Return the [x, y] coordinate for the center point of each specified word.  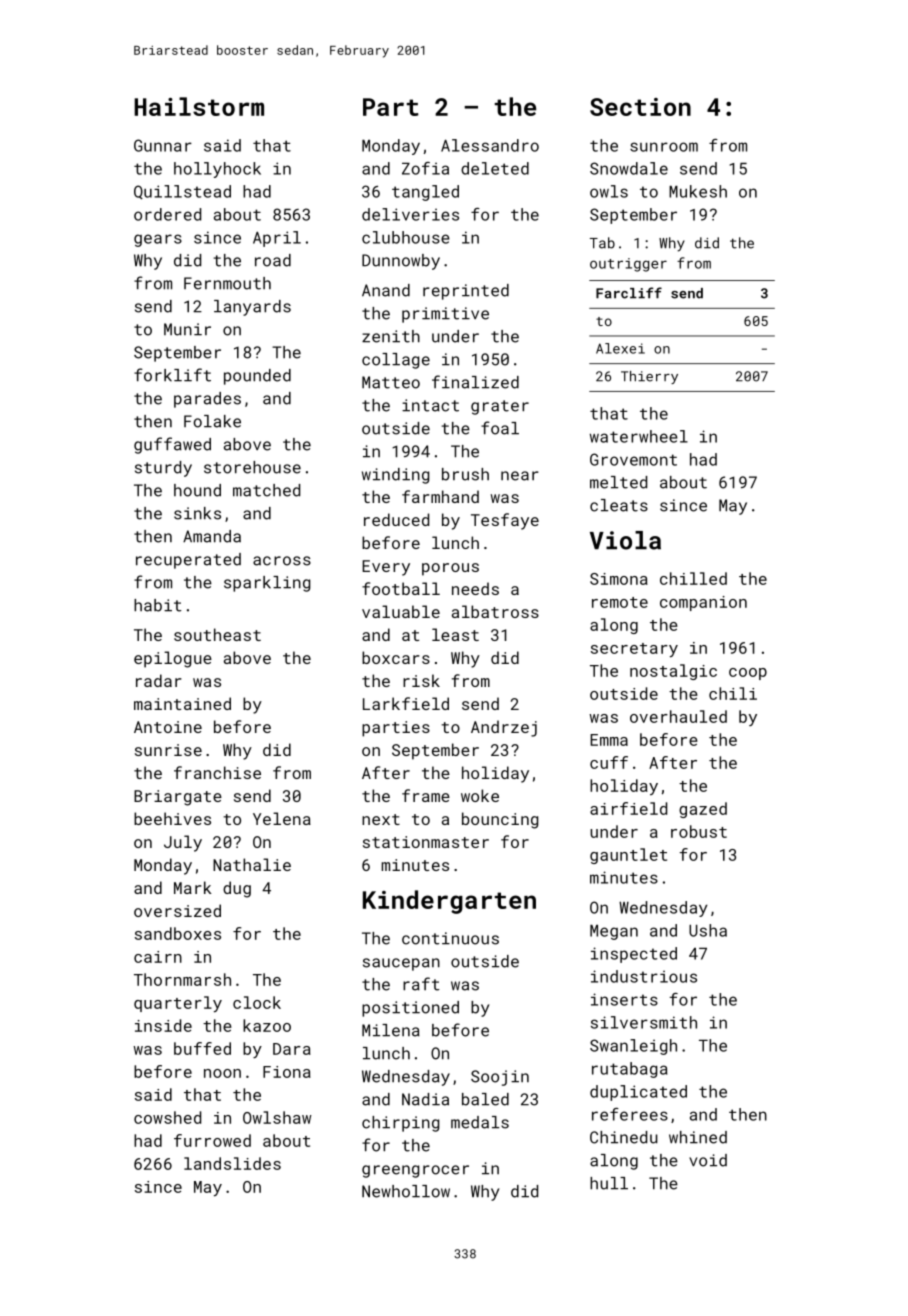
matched [266, 490]
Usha [708, 930]
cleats [619, 505]
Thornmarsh [182, 979]
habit [158, 605]
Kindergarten [449, 902]
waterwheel [639, 436]
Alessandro [490, 145]
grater [500, 407]
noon [222, 1073]
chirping [400, 1124]
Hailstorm [199, 106]
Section [640, 107]
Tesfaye [505, 521]
